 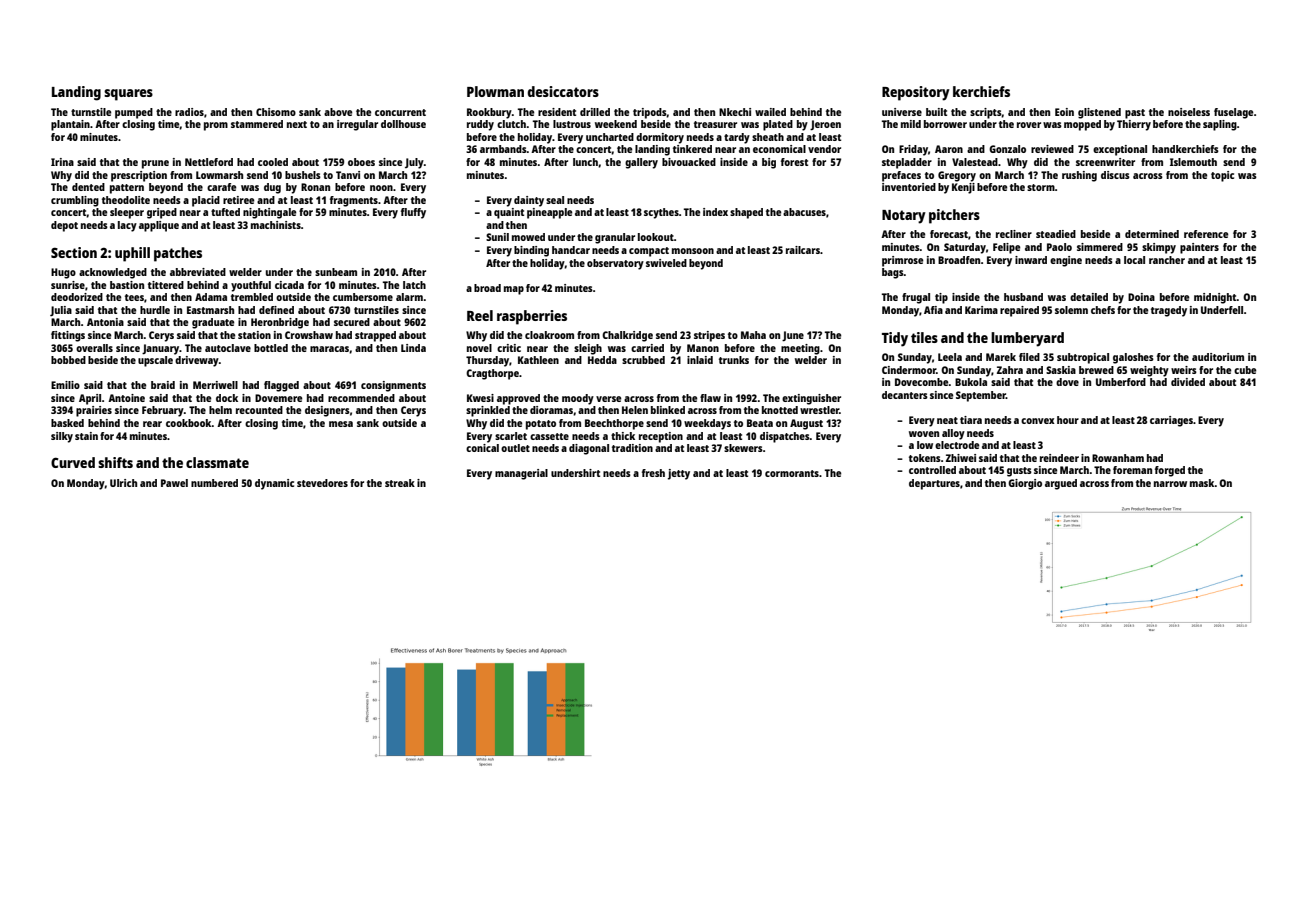 What do you see at coordinates (1167, 260) in the image?
I see `rancher` at bounding box center [1167, 260].
